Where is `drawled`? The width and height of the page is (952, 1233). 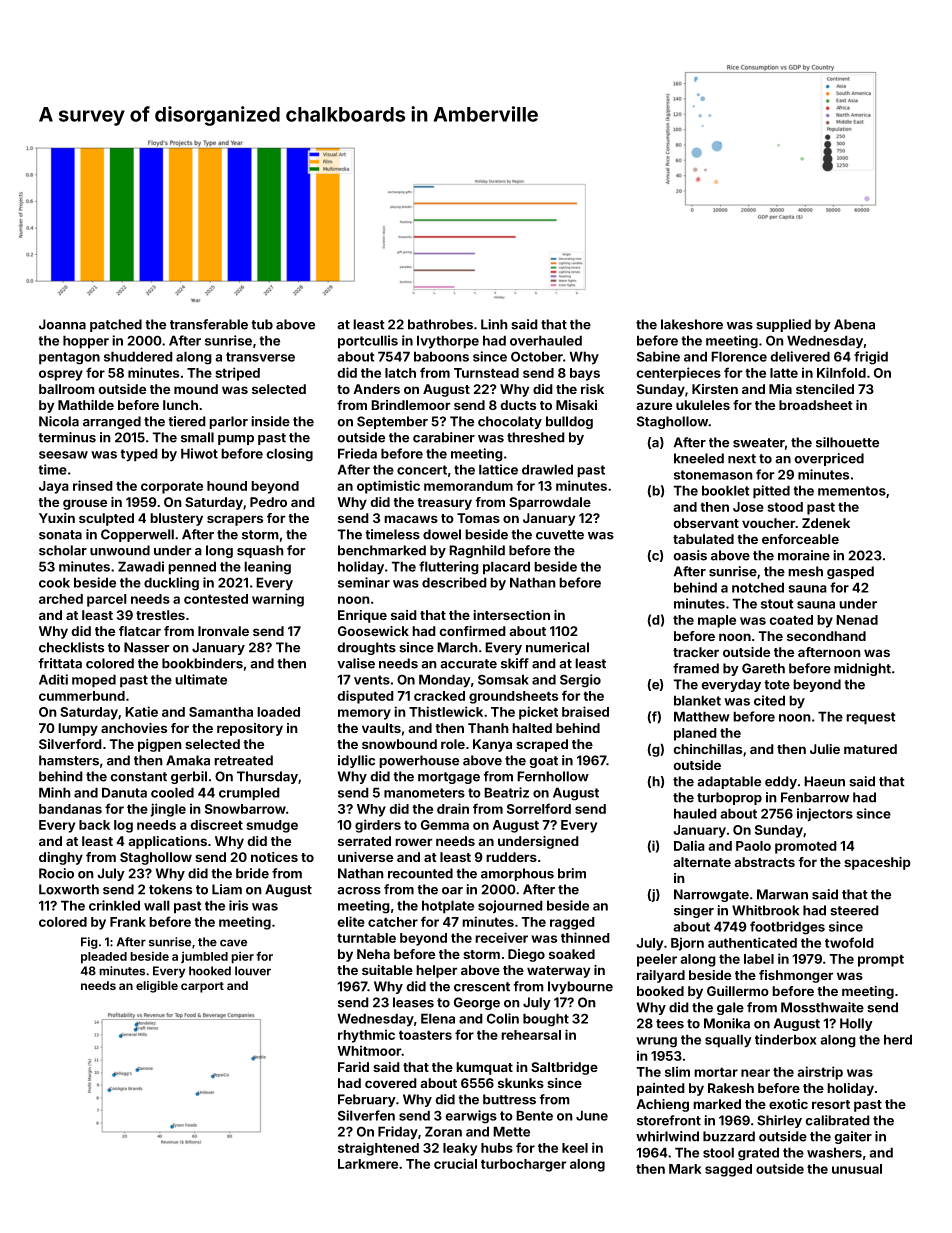
drawled is located at coordinates (547, 469).
